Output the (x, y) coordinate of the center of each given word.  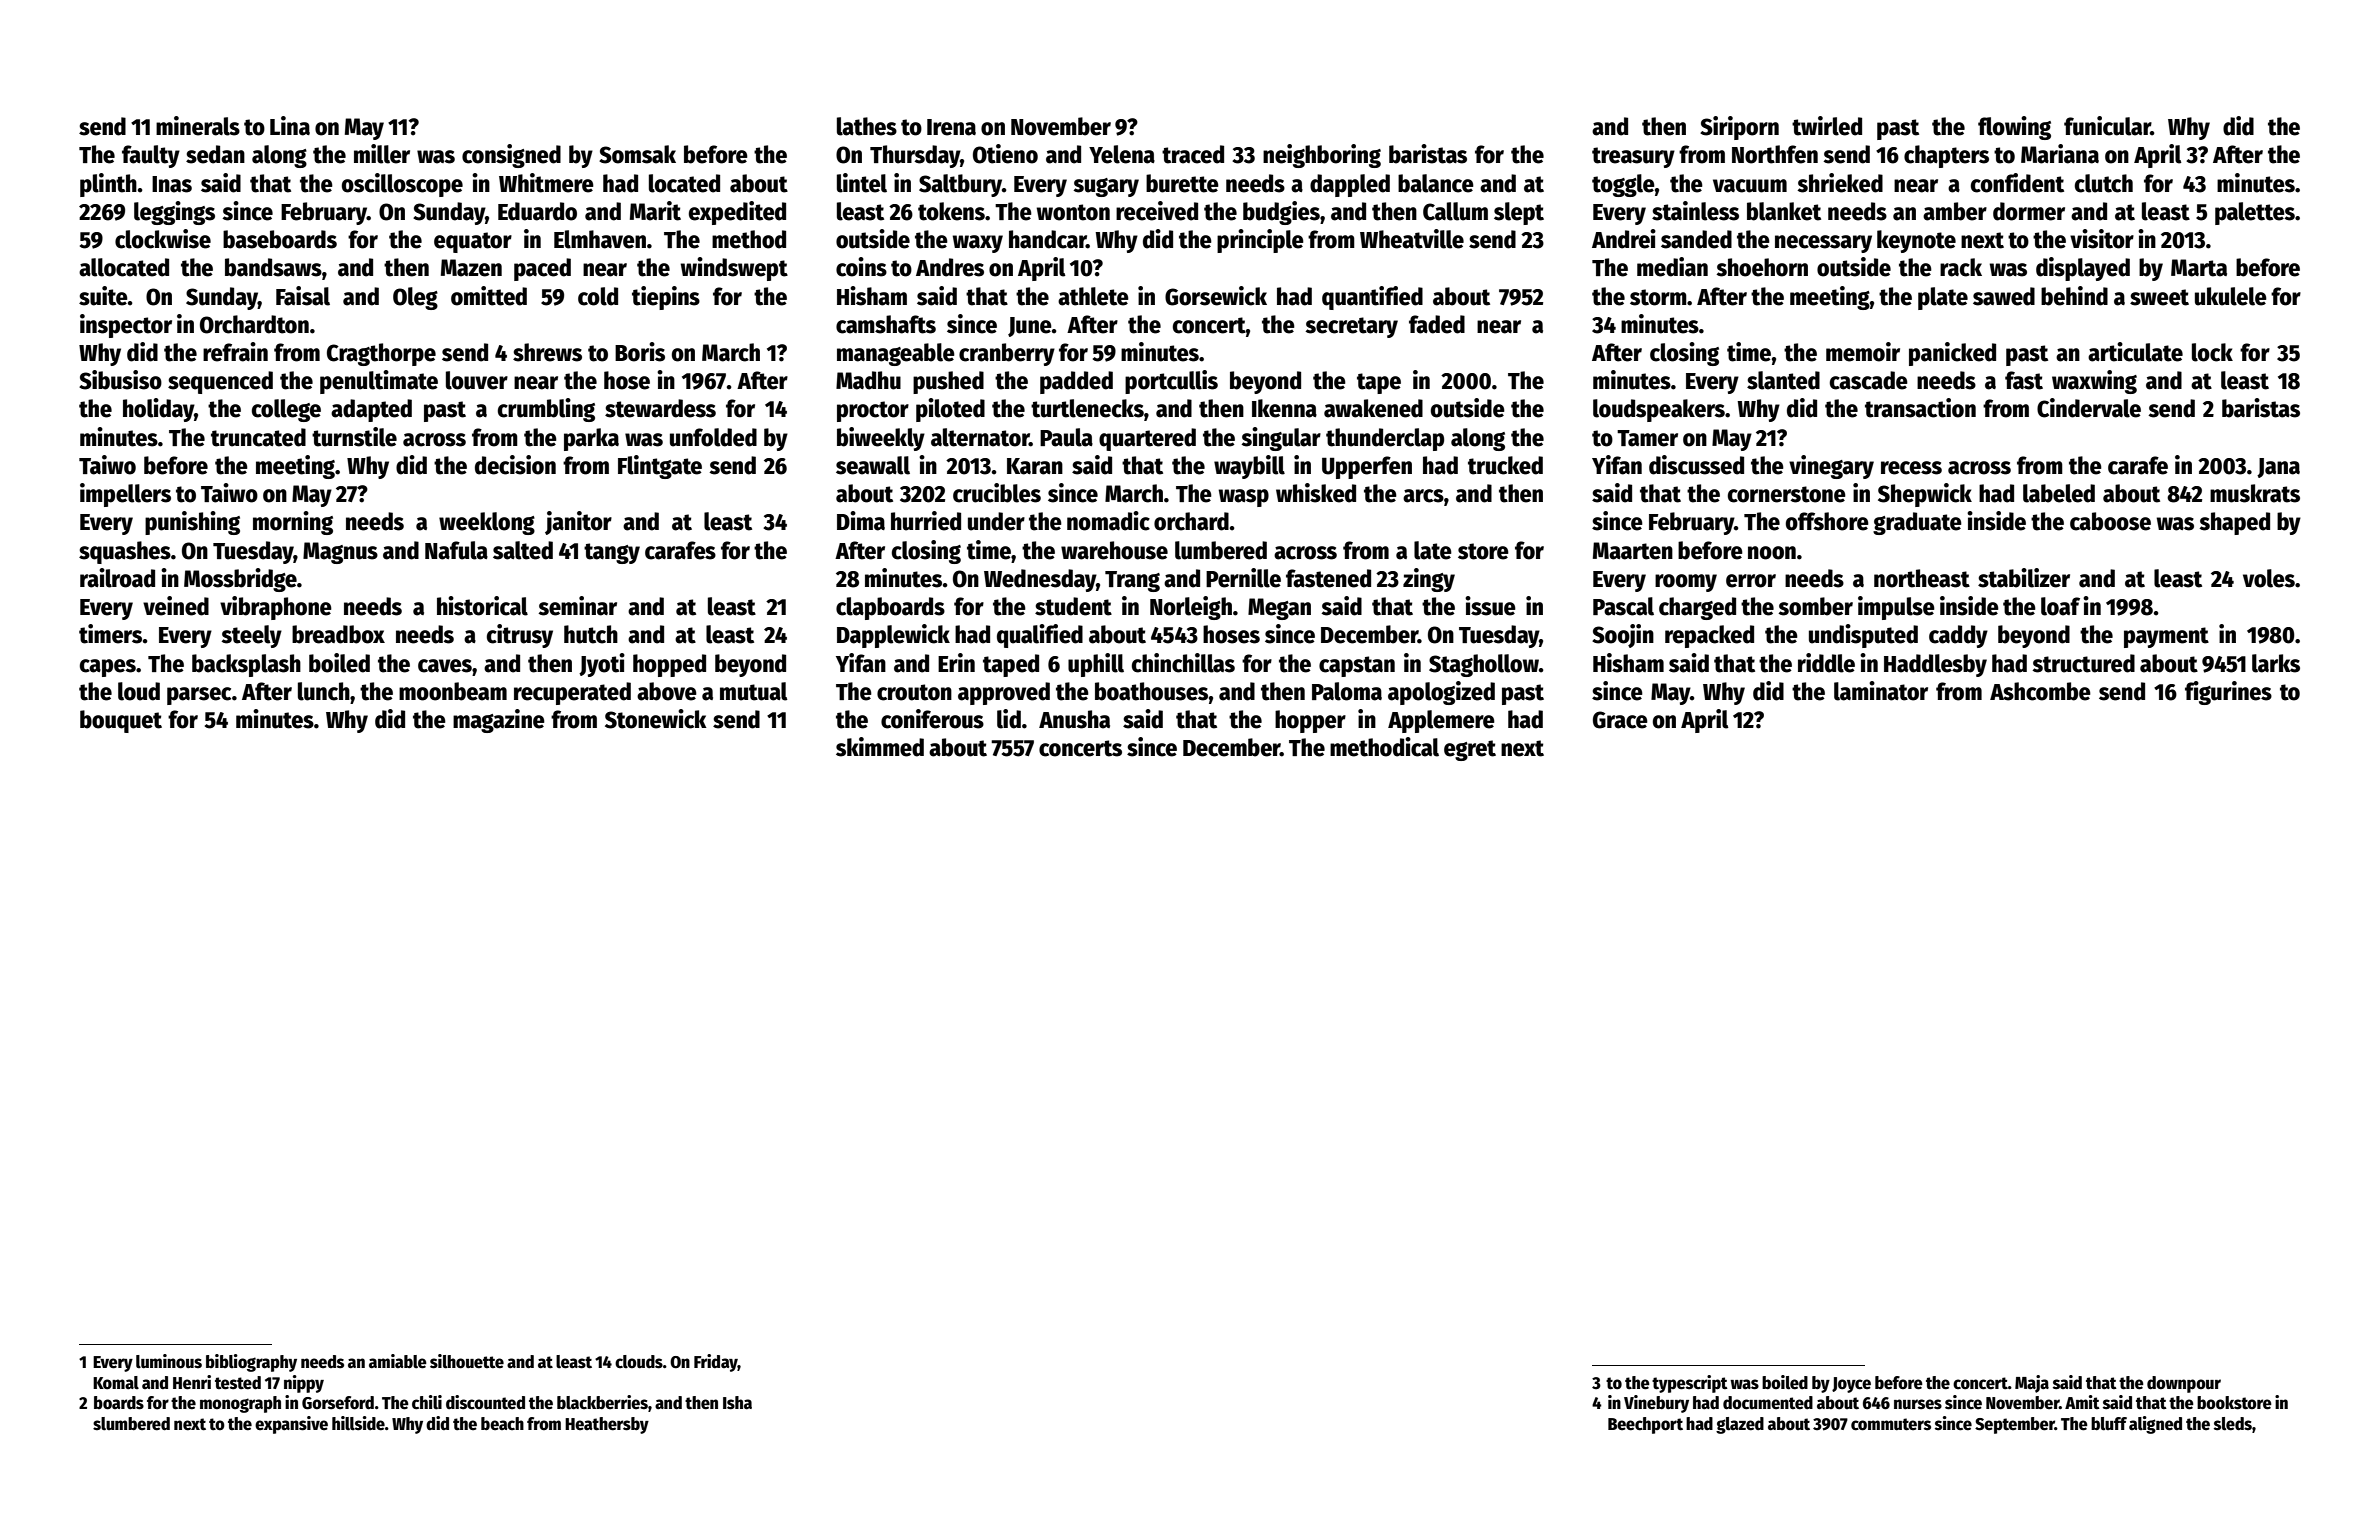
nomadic (1108, 521)
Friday (716, 1363)
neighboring (1322, 156)
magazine (499, 721)
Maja (2032, 1384)
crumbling (546, 410)
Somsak (637, 154)
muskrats (2255, 493)
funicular (2107, 126)
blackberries (602, 1402)
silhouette (467, 1361)
